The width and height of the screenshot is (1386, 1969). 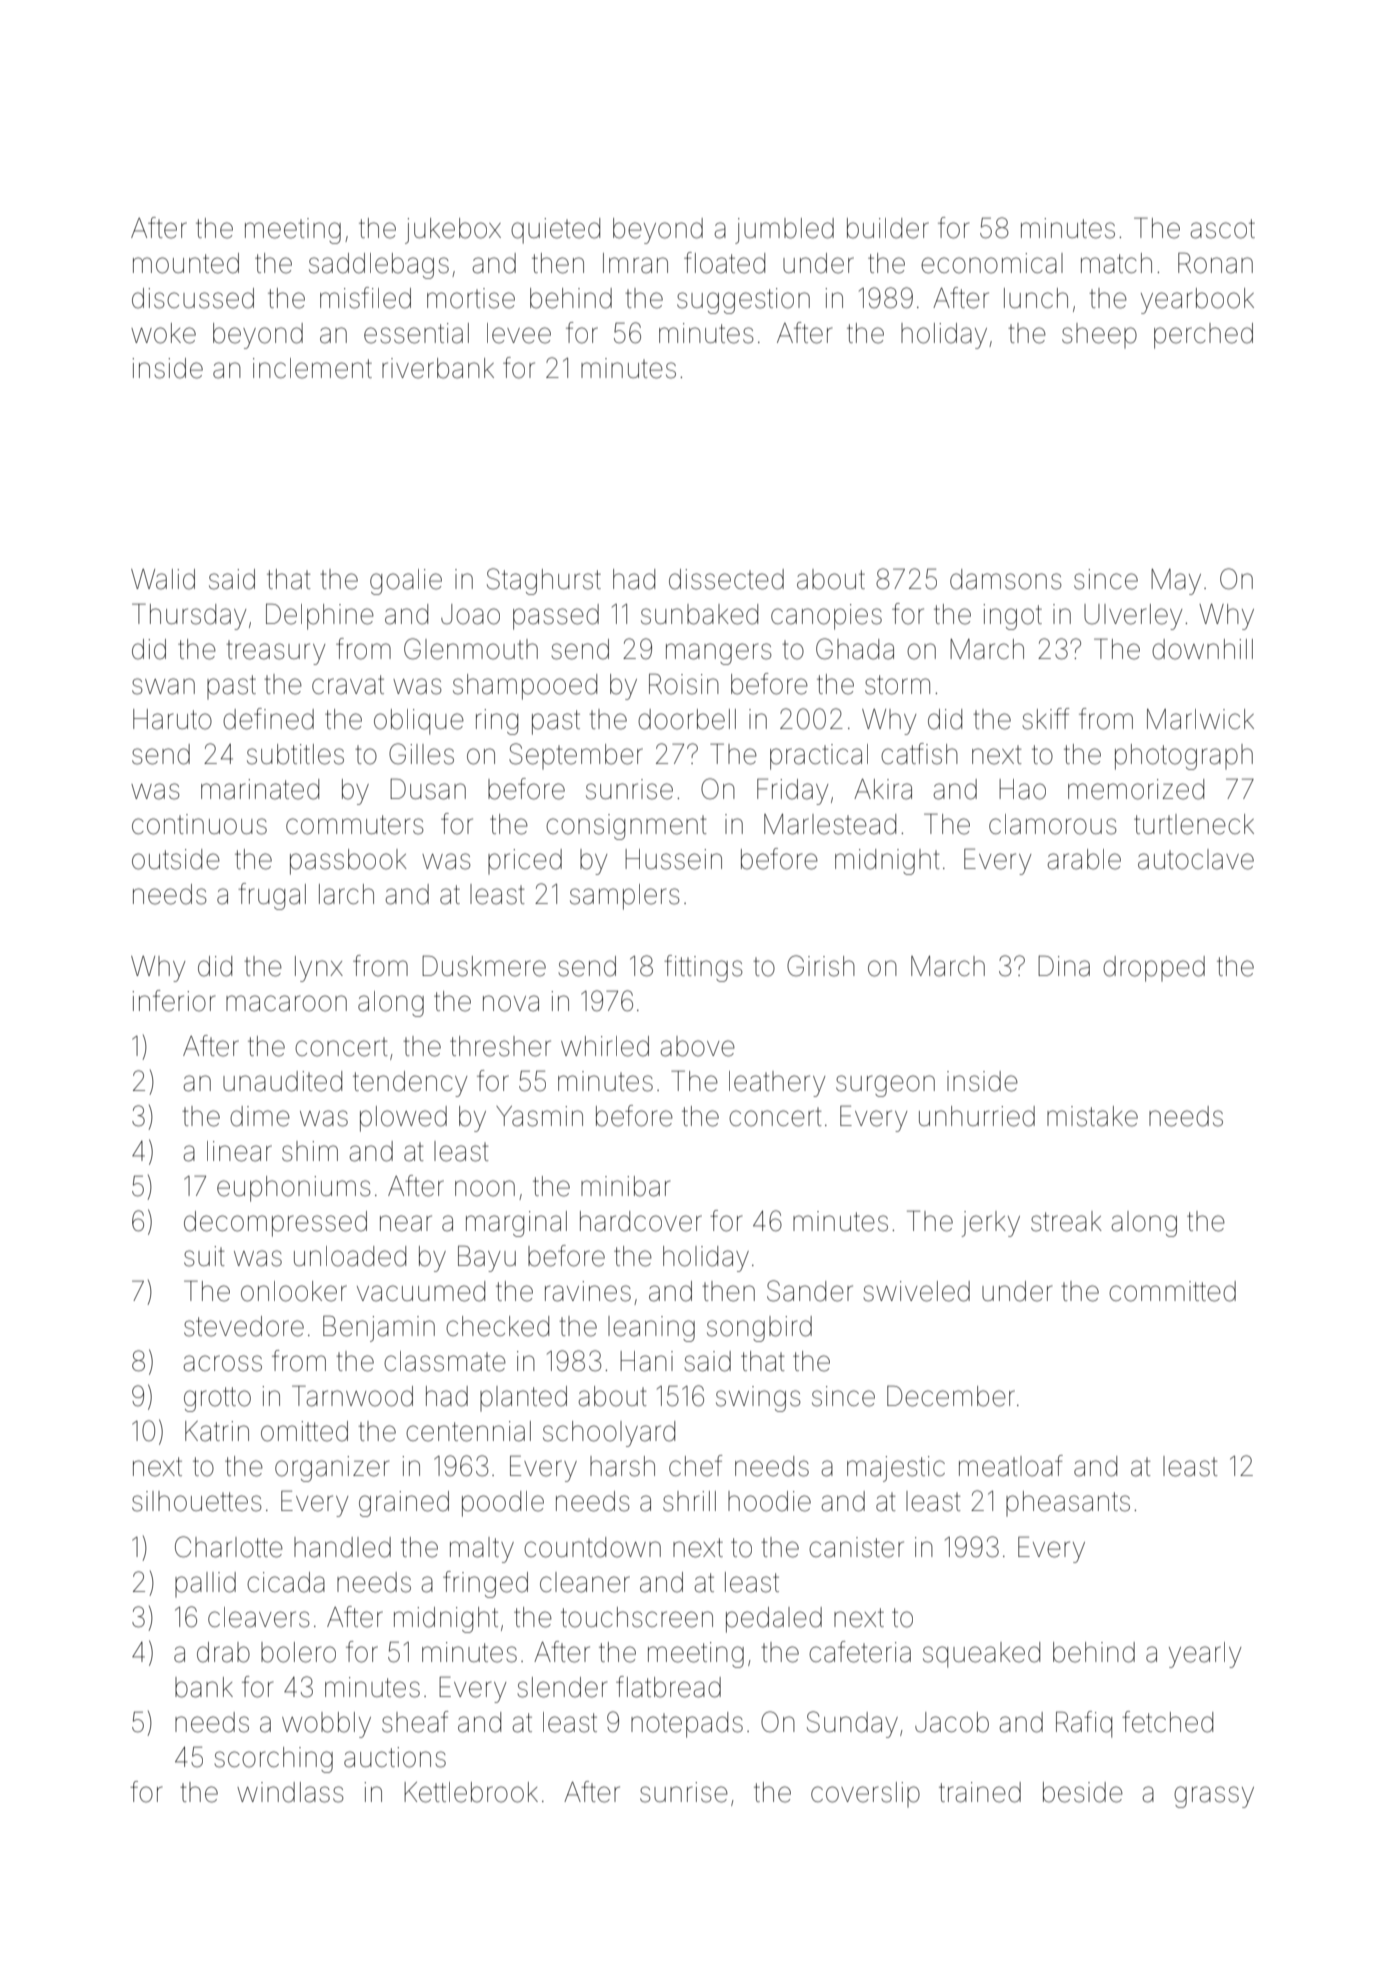 I want to click on Hao, so click(x=1022, y=789).
